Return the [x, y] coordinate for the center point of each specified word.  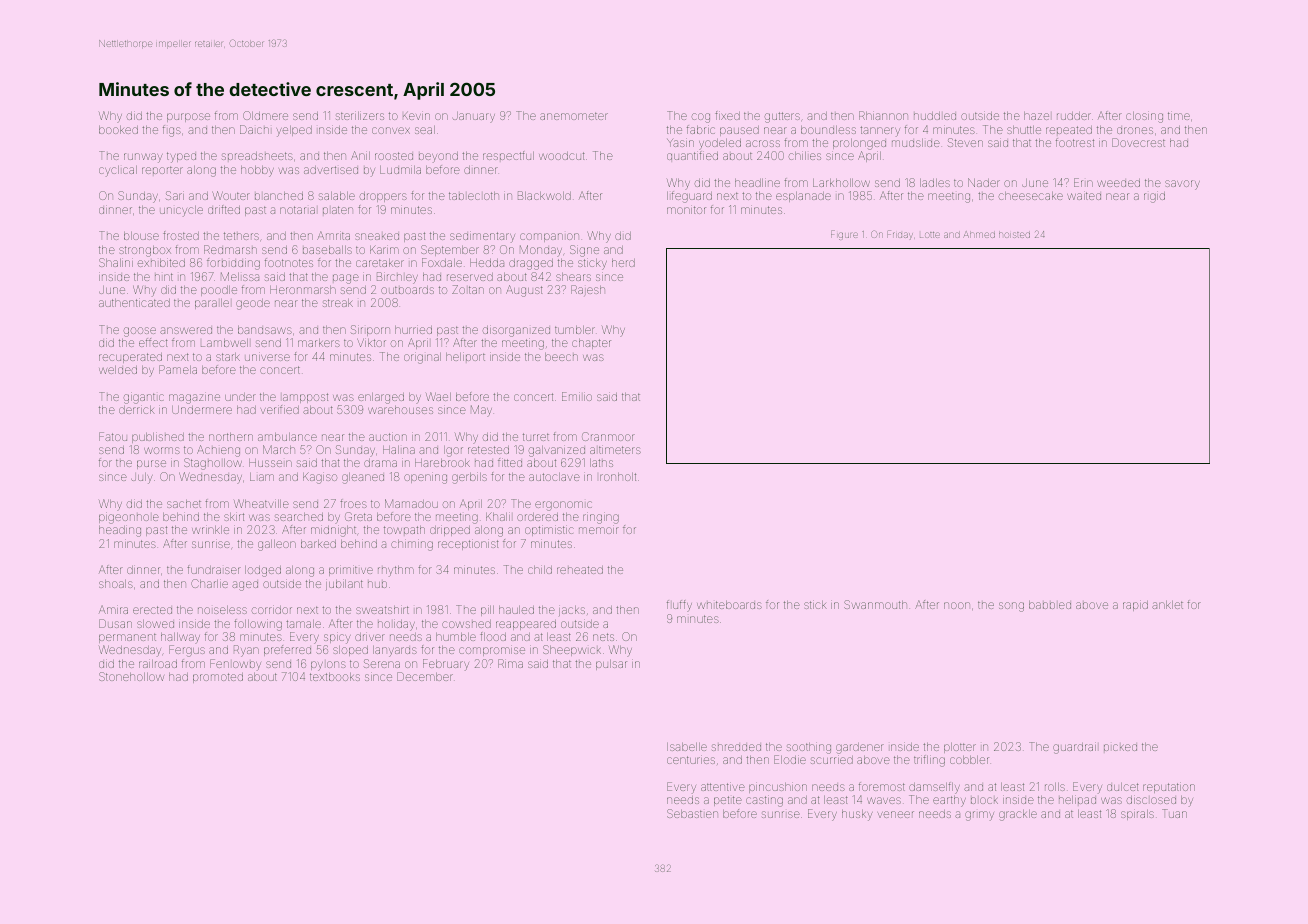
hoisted [1014, 235]
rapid [1135, 606]
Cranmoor [608, 436]
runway [143, 158]
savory [1182, 185]
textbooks [335, 677]
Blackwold [544, 195]
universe [267, 357]
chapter [591, 344]
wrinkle [210, 530]
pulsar [611, 665]
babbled [1050, 605]
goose [140, 332]
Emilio [577, 396]
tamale [303, 624]
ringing [601, 519]
